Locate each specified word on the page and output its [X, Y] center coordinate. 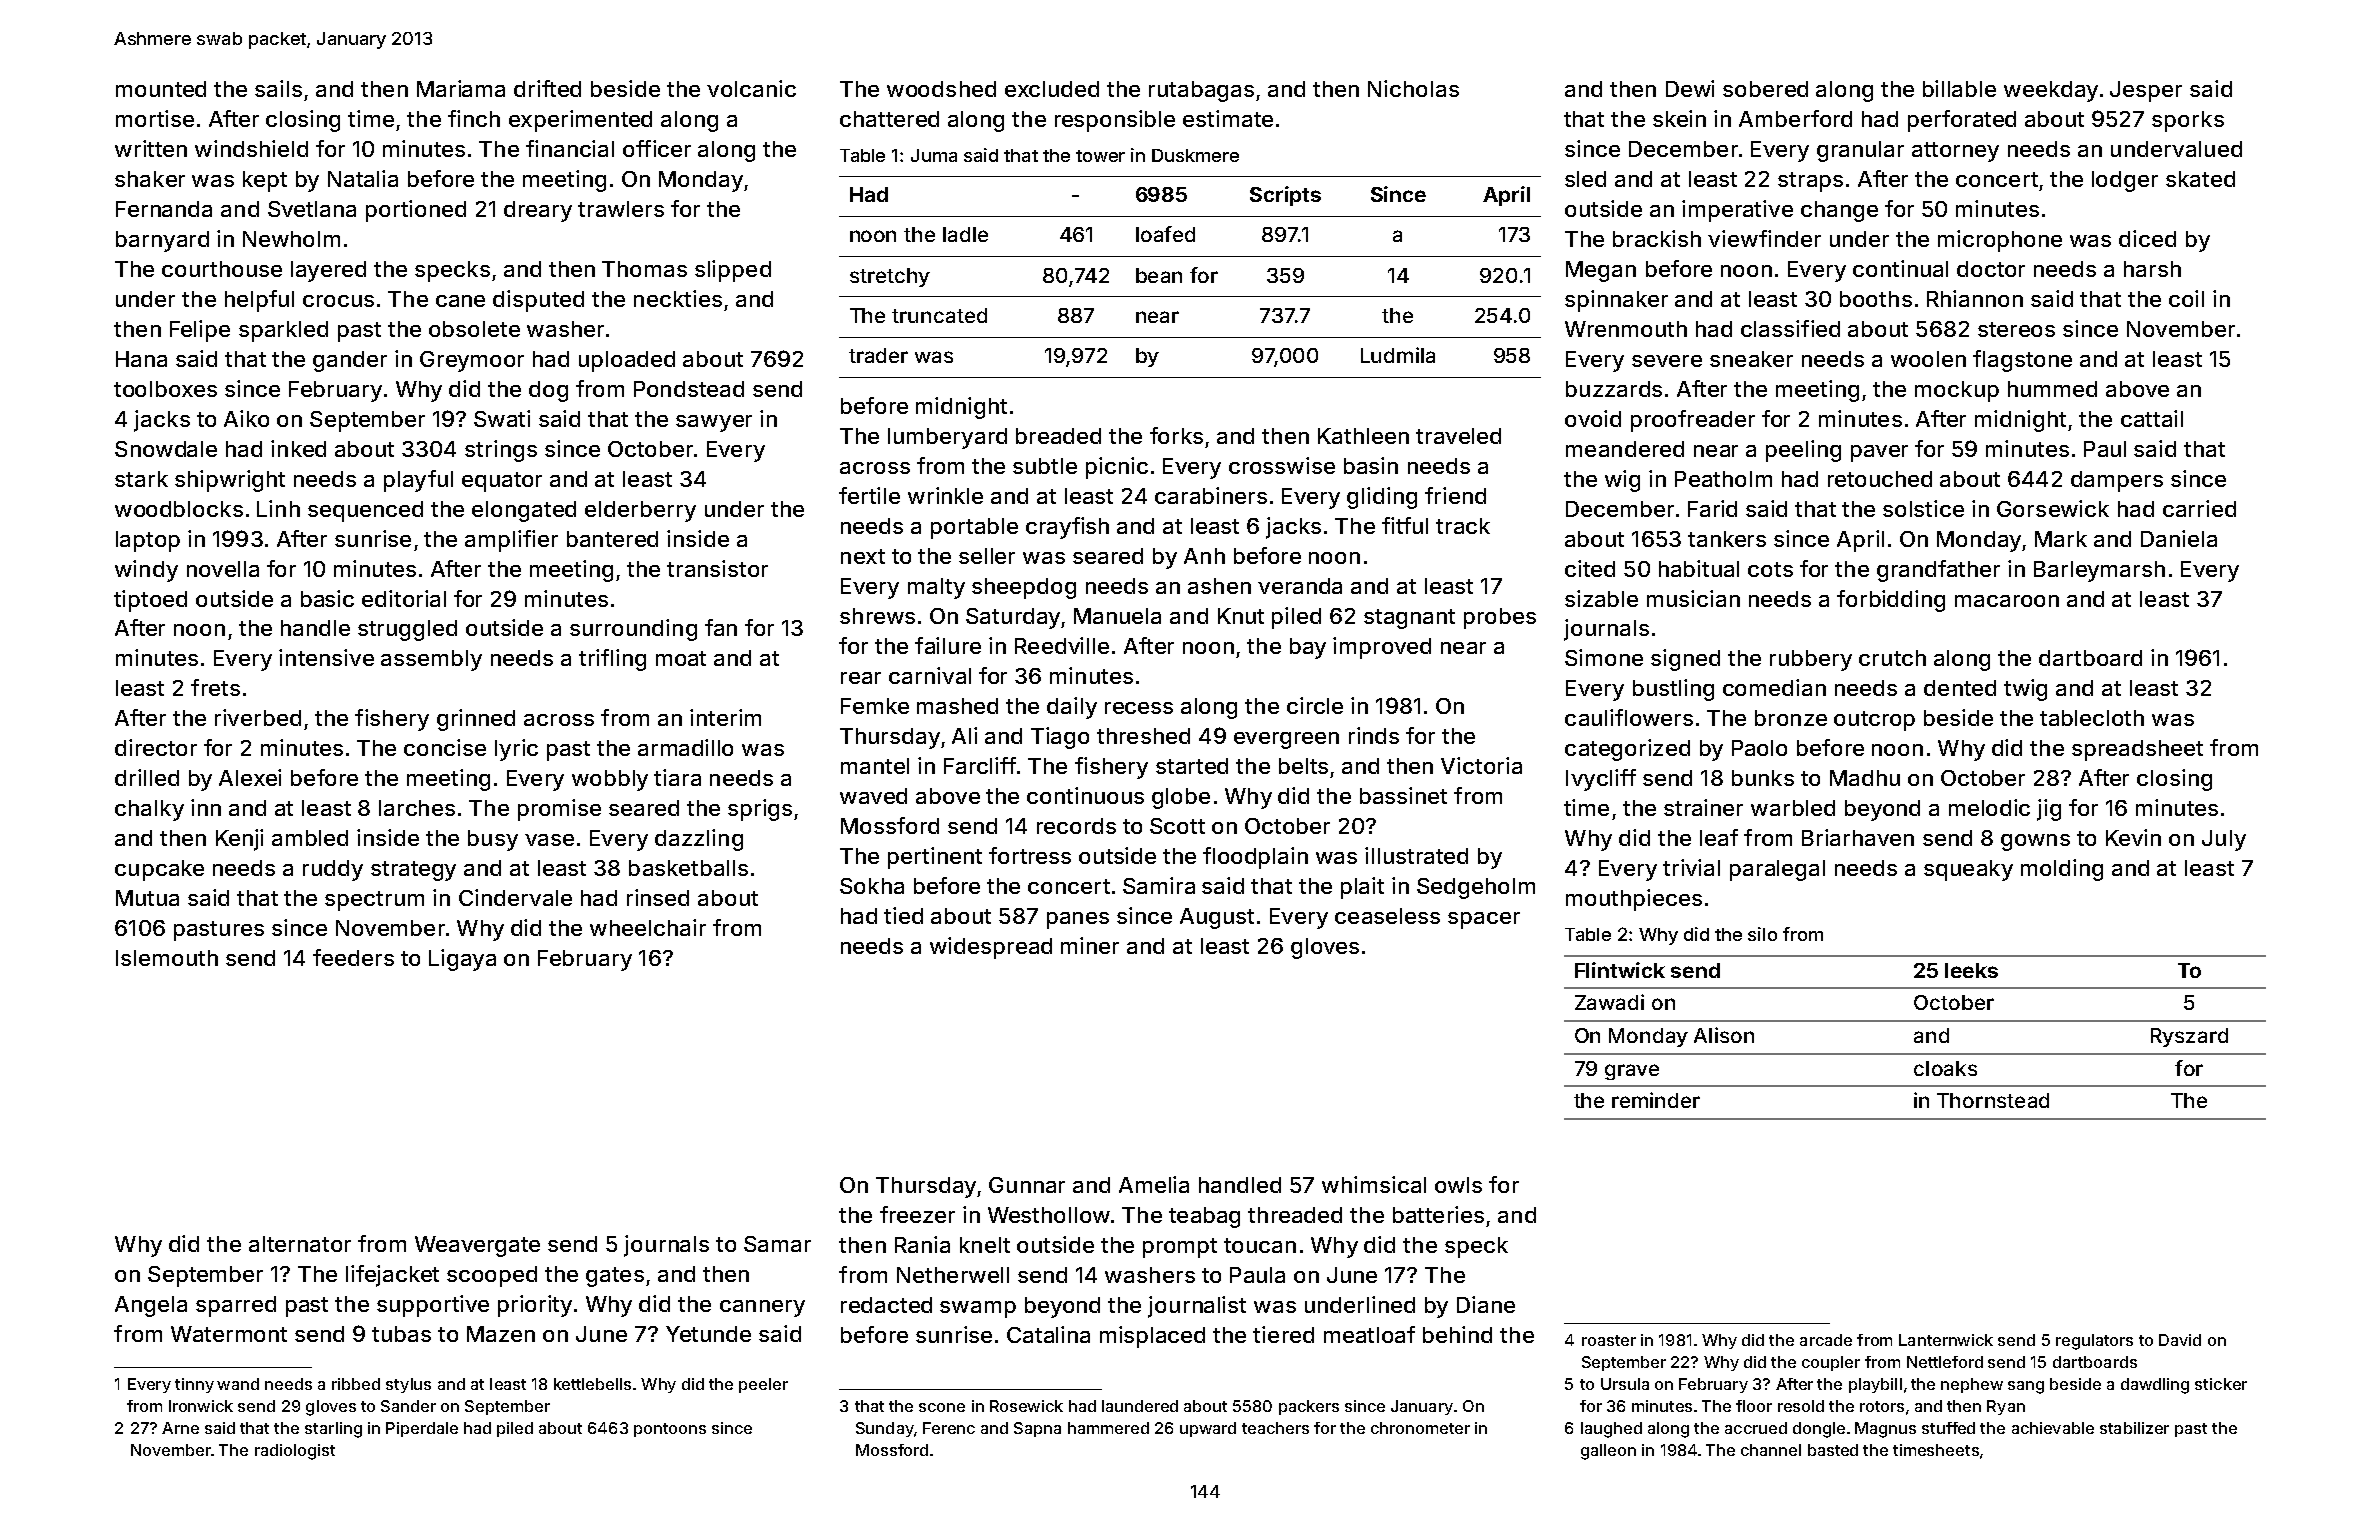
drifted [547, 88]
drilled [147, 777]
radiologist [295, 1452]
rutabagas [1201, 91]
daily [1072, 708]
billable [1959, 88]
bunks [1763, 778]
